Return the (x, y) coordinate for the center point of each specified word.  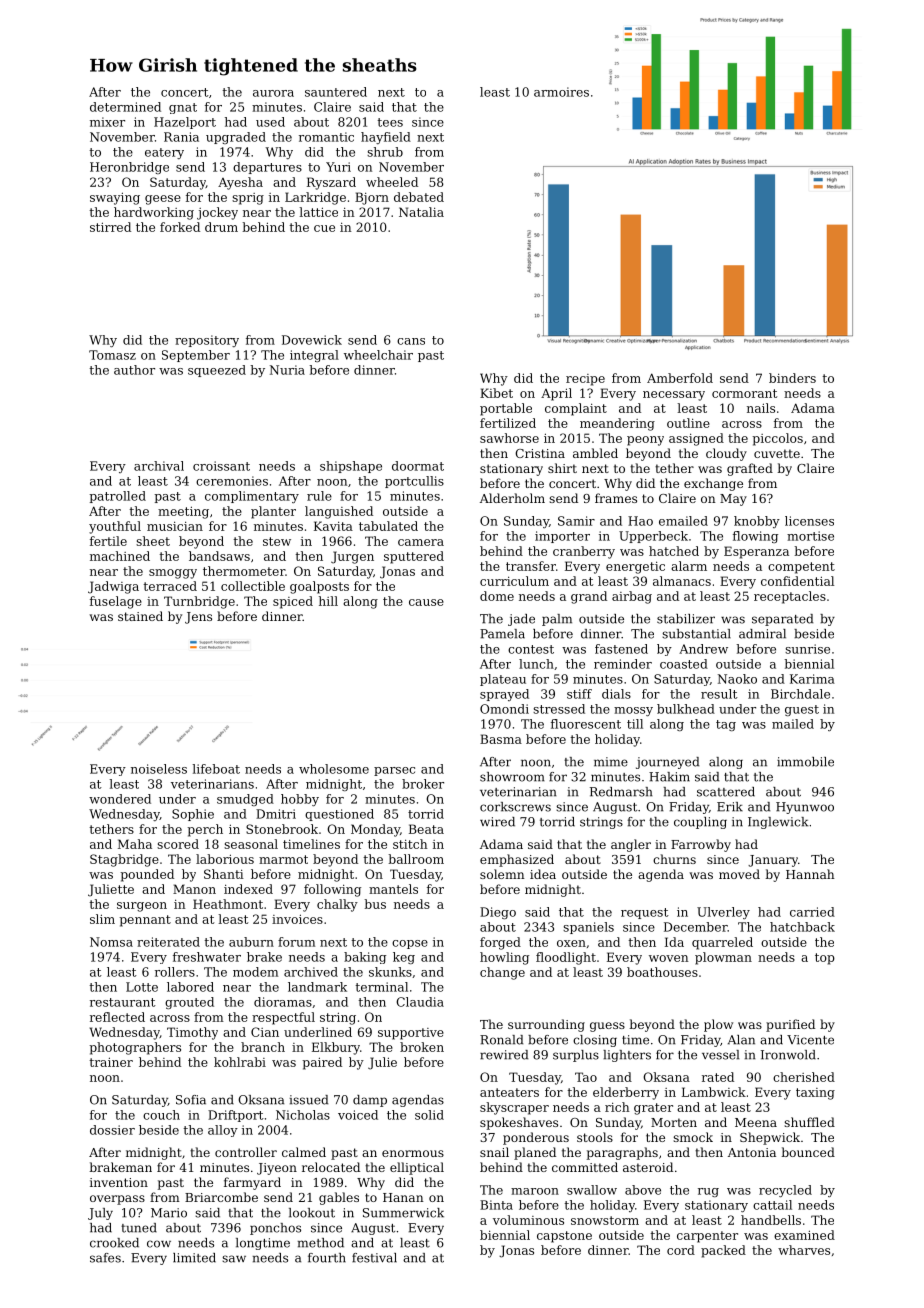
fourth (327, 1258)
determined (125, 107)
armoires (561, 92)
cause (426, 602)
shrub (385, 152)
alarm (689, 566)
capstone (564, 1237)
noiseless (159, 769)
